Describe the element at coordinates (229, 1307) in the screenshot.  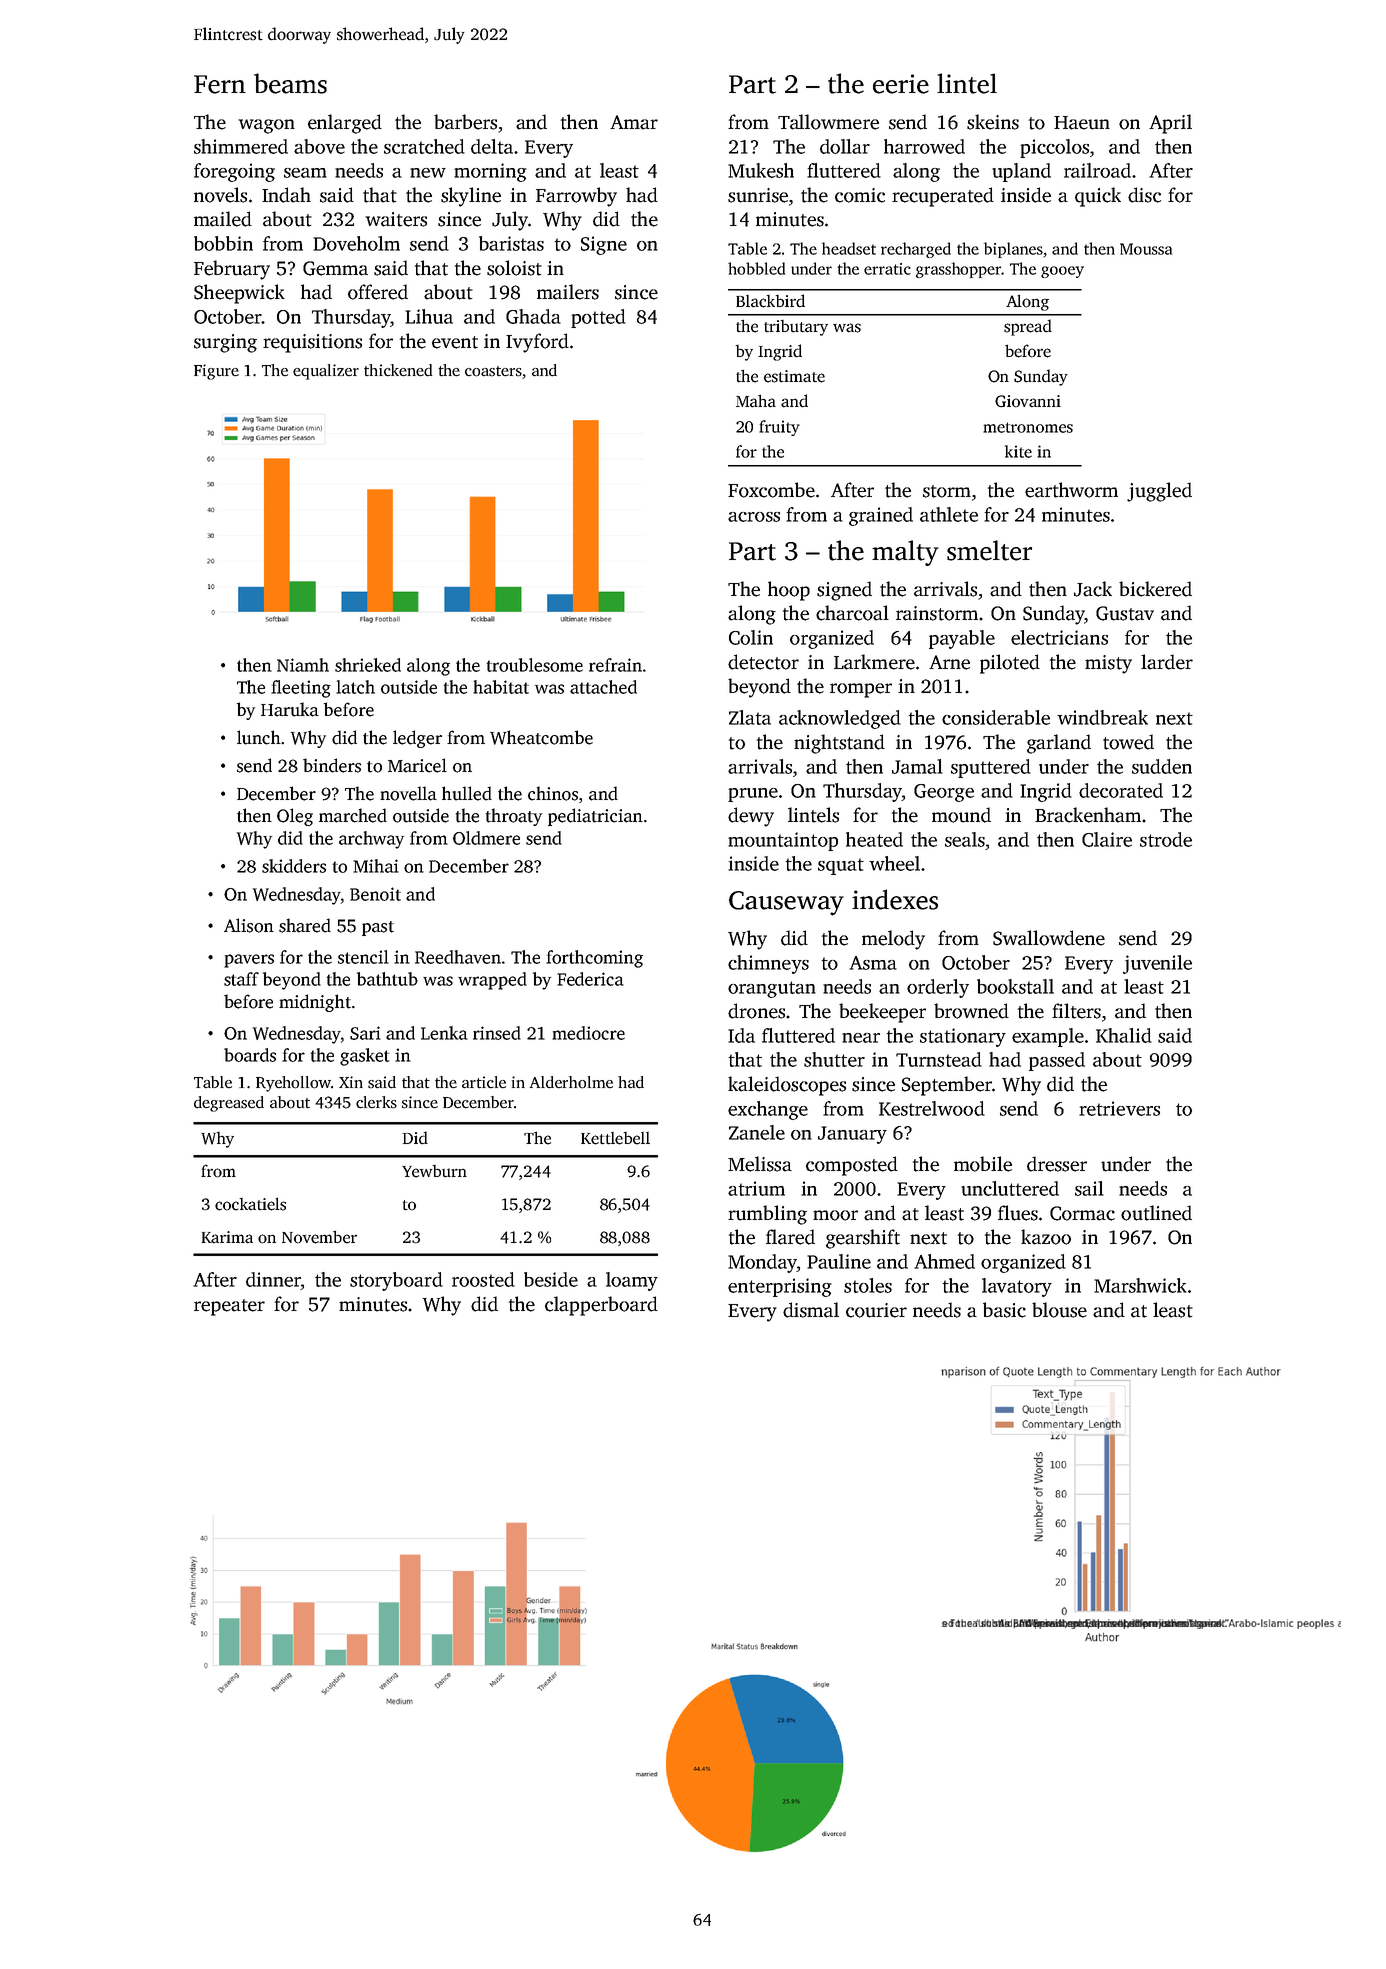
I see `repeater` at that location.
